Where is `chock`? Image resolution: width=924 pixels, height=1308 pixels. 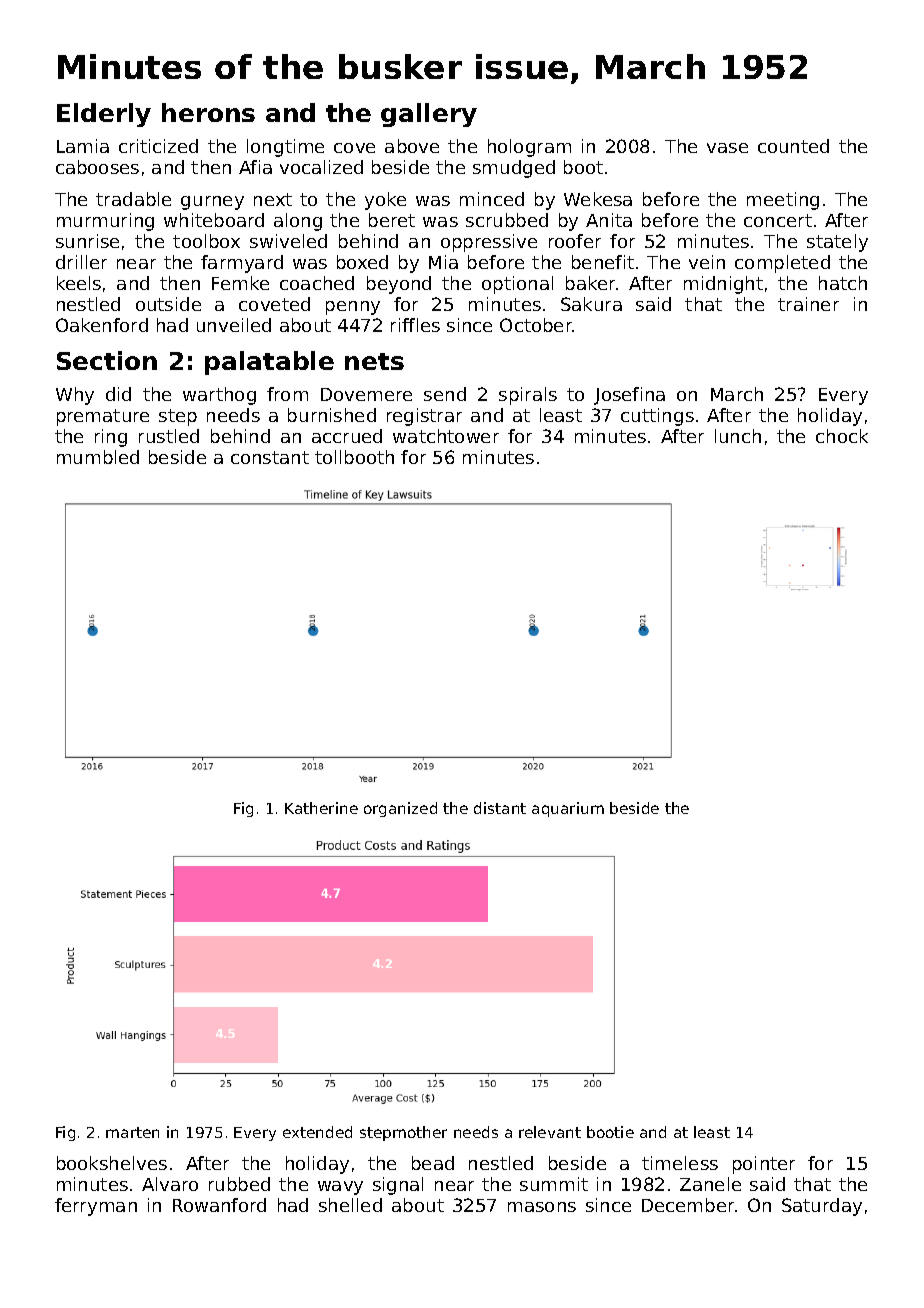 chock is located at coordinates (842, 436).
